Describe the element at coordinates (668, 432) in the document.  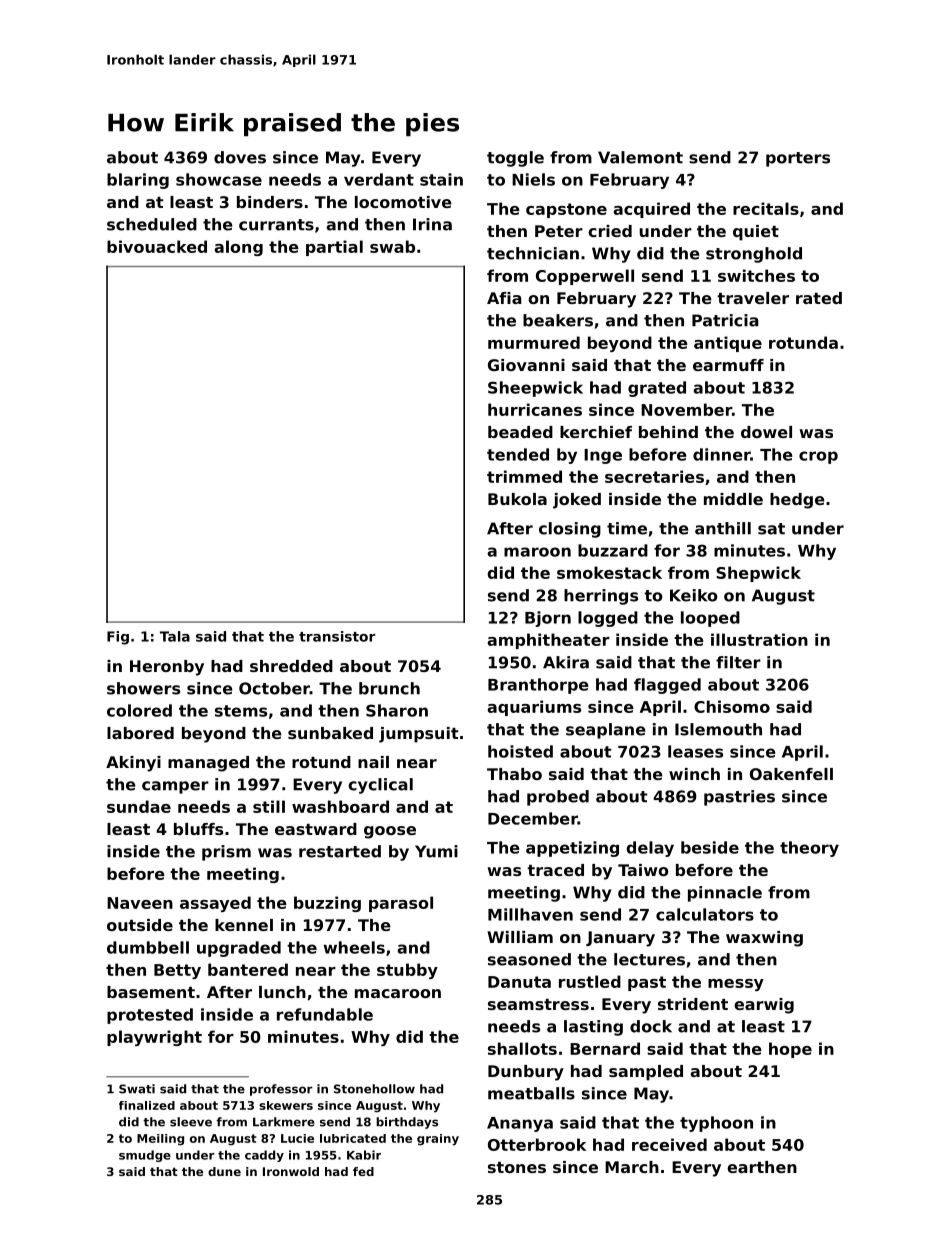
I see `behind` at that location.
